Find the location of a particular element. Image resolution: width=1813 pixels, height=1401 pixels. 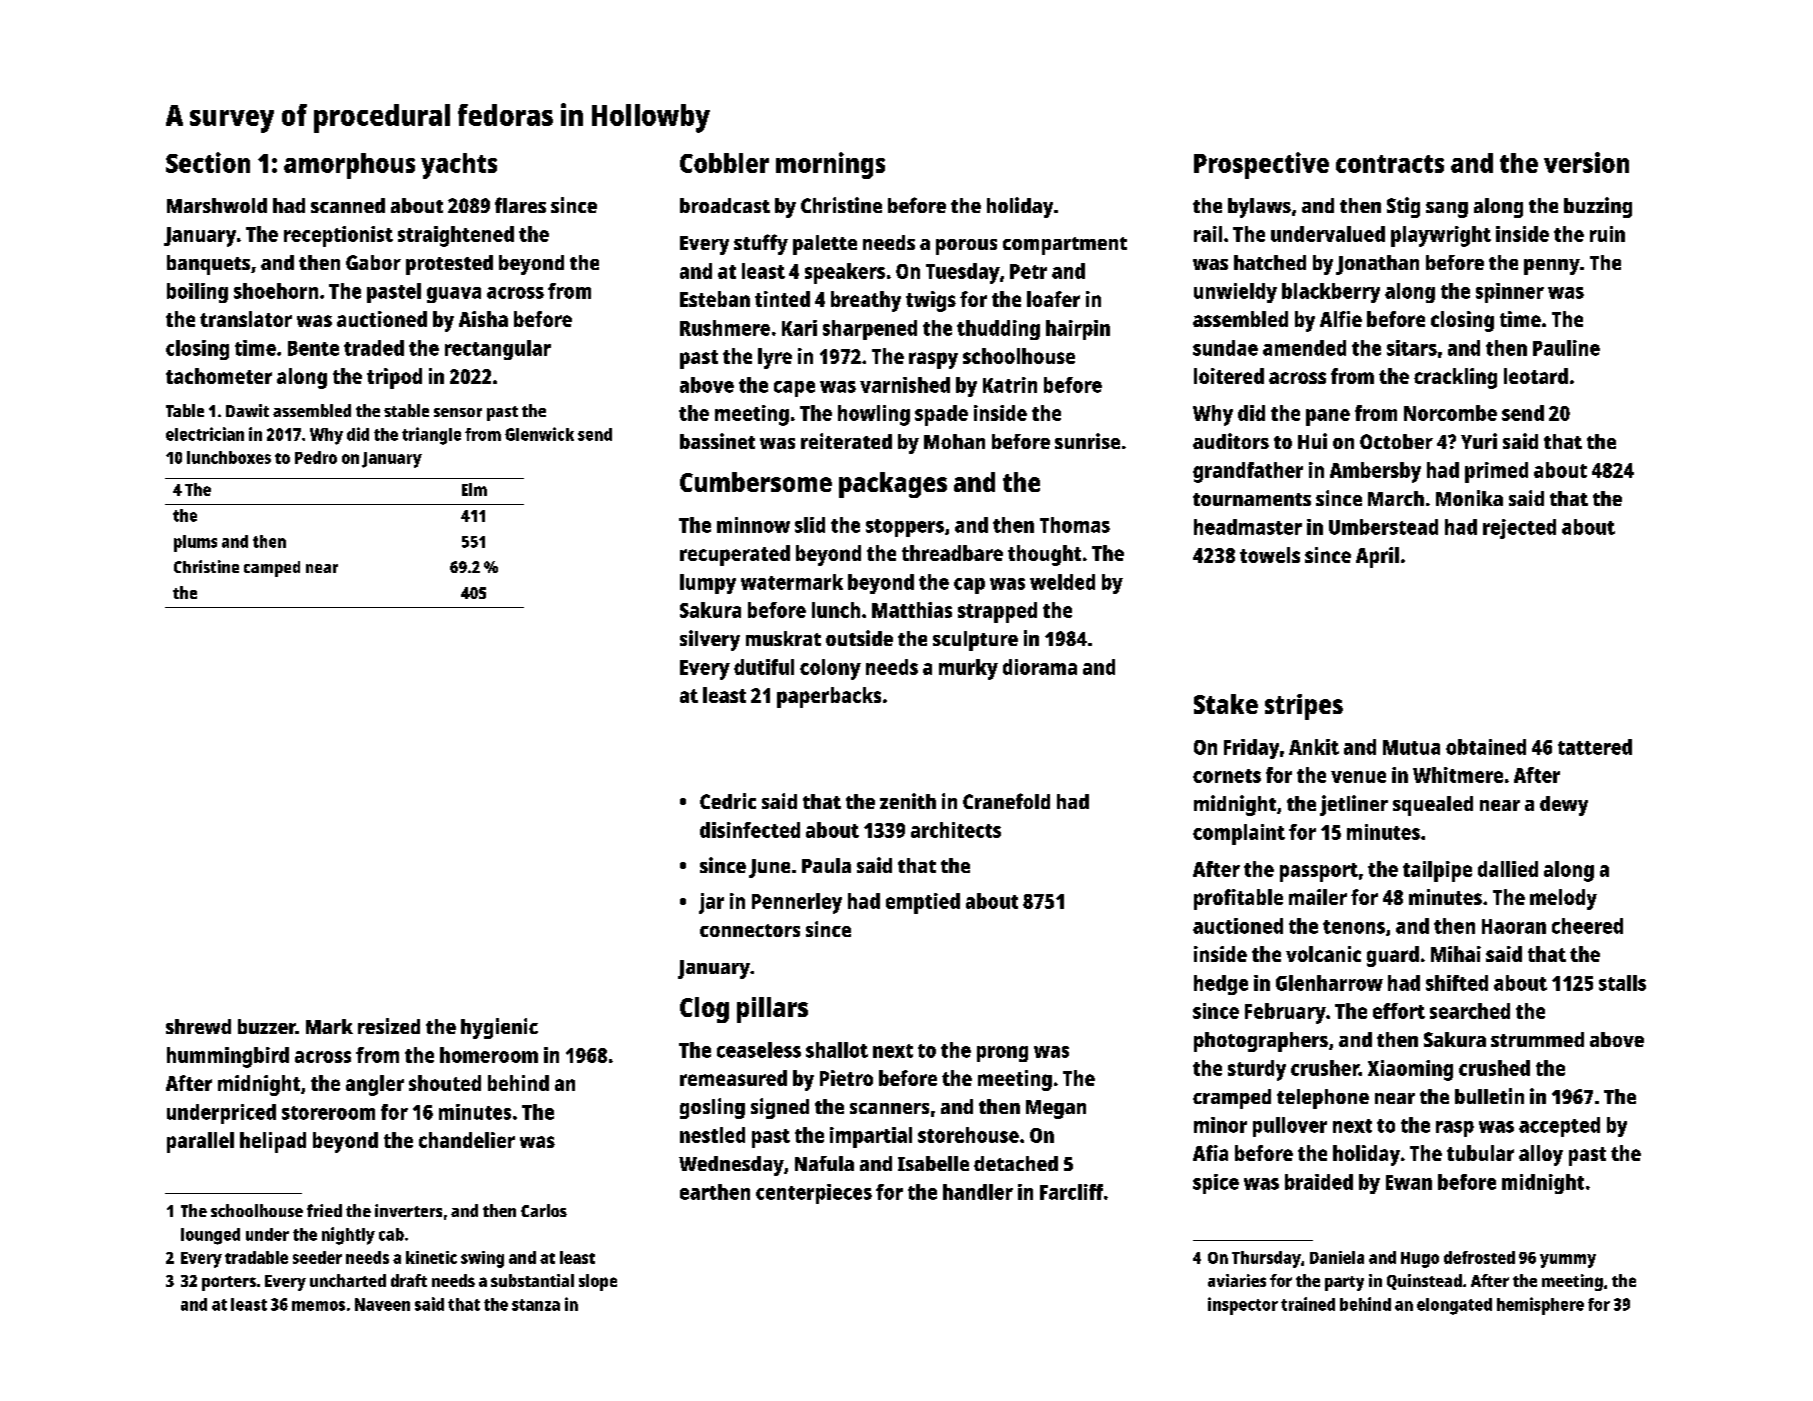

emptied is located at coordinates (923, 903).
